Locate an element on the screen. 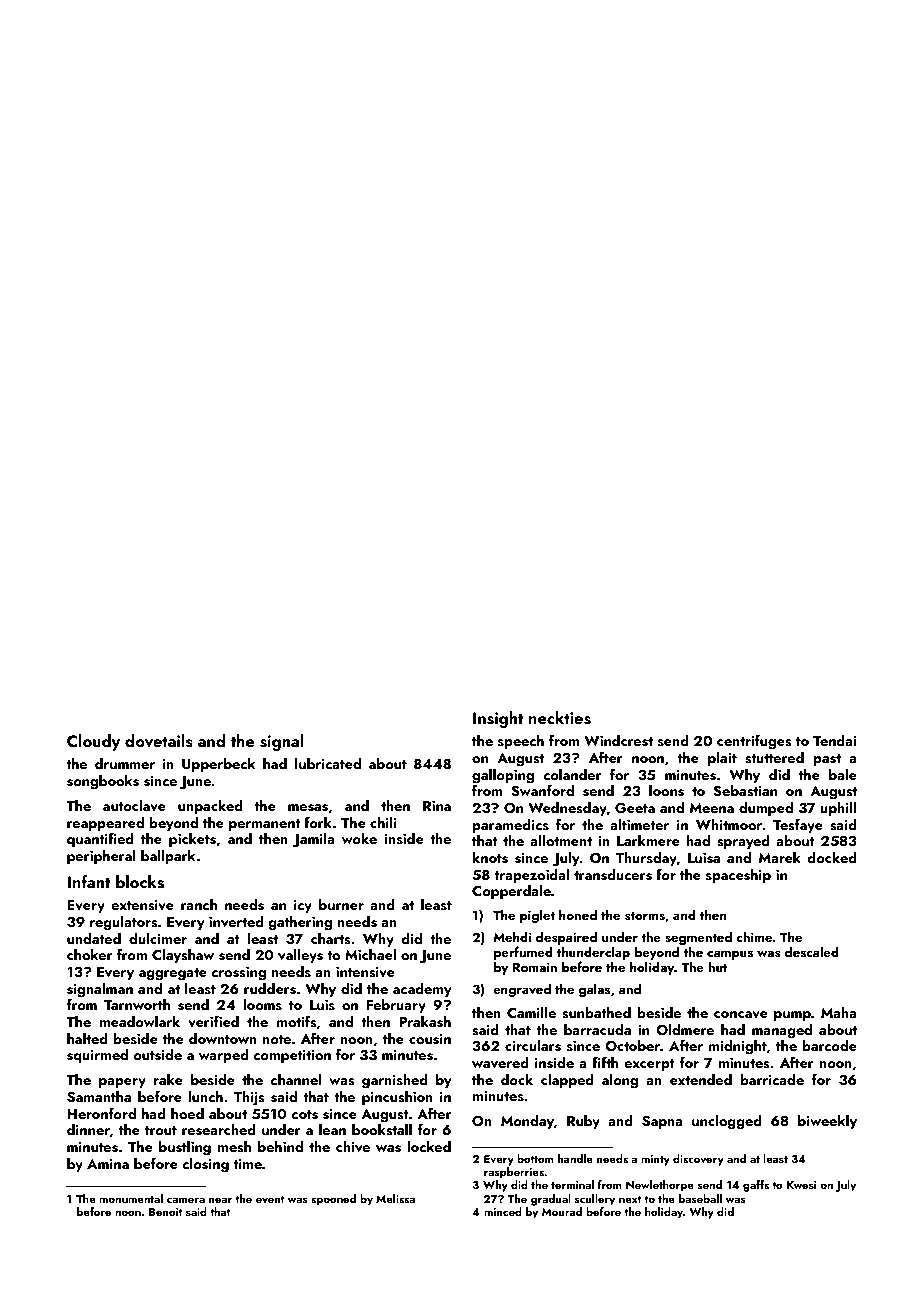 This screenshot has height=1308, width=924. icy is located at coordinates (303, 906).
